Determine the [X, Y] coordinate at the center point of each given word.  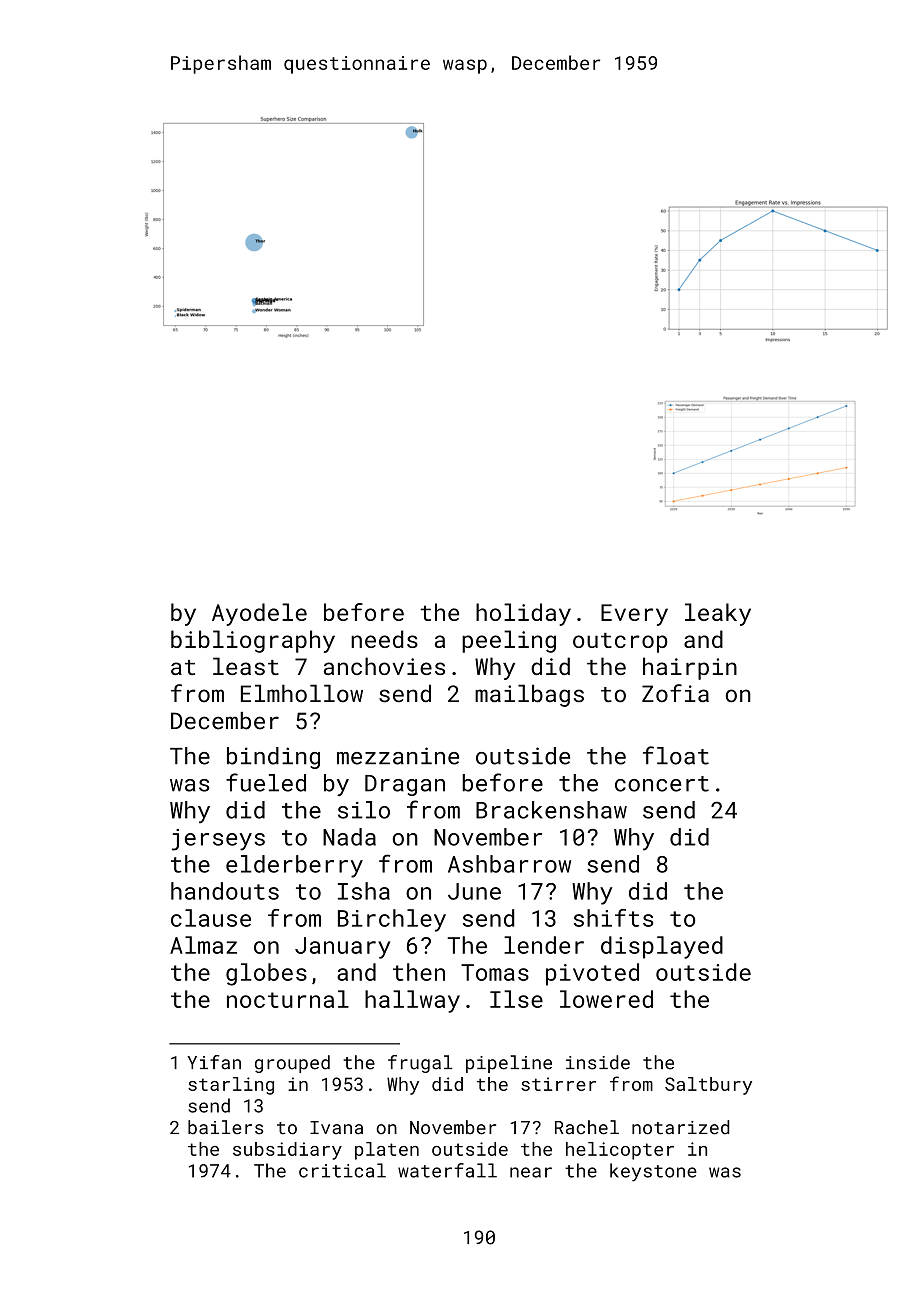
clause [211, 918]
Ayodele [259, 614]
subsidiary [287, 1151]
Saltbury [708, 1086]
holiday [523, 614]
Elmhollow [302, 693]
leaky [718, 614]
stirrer [558, 1084]
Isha [364, 891]
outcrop [620, 643]
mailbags [529, 695]
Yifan [214, 1062]
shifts [614, 918]
